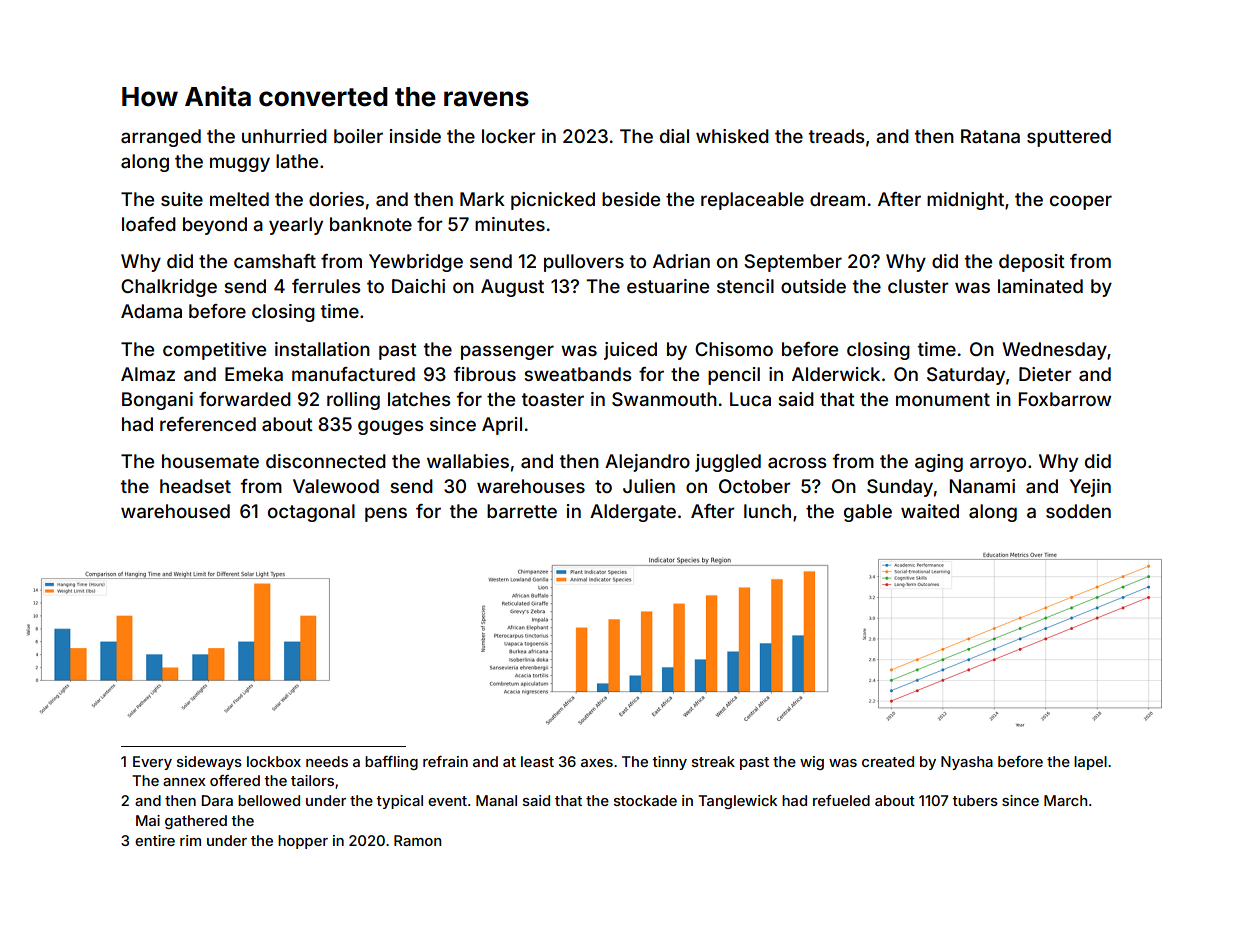 This screenshot has height=952, width=1233. Describe the element at coordinates (975, 800) in the screenshot. I see `tubers` at that location.
